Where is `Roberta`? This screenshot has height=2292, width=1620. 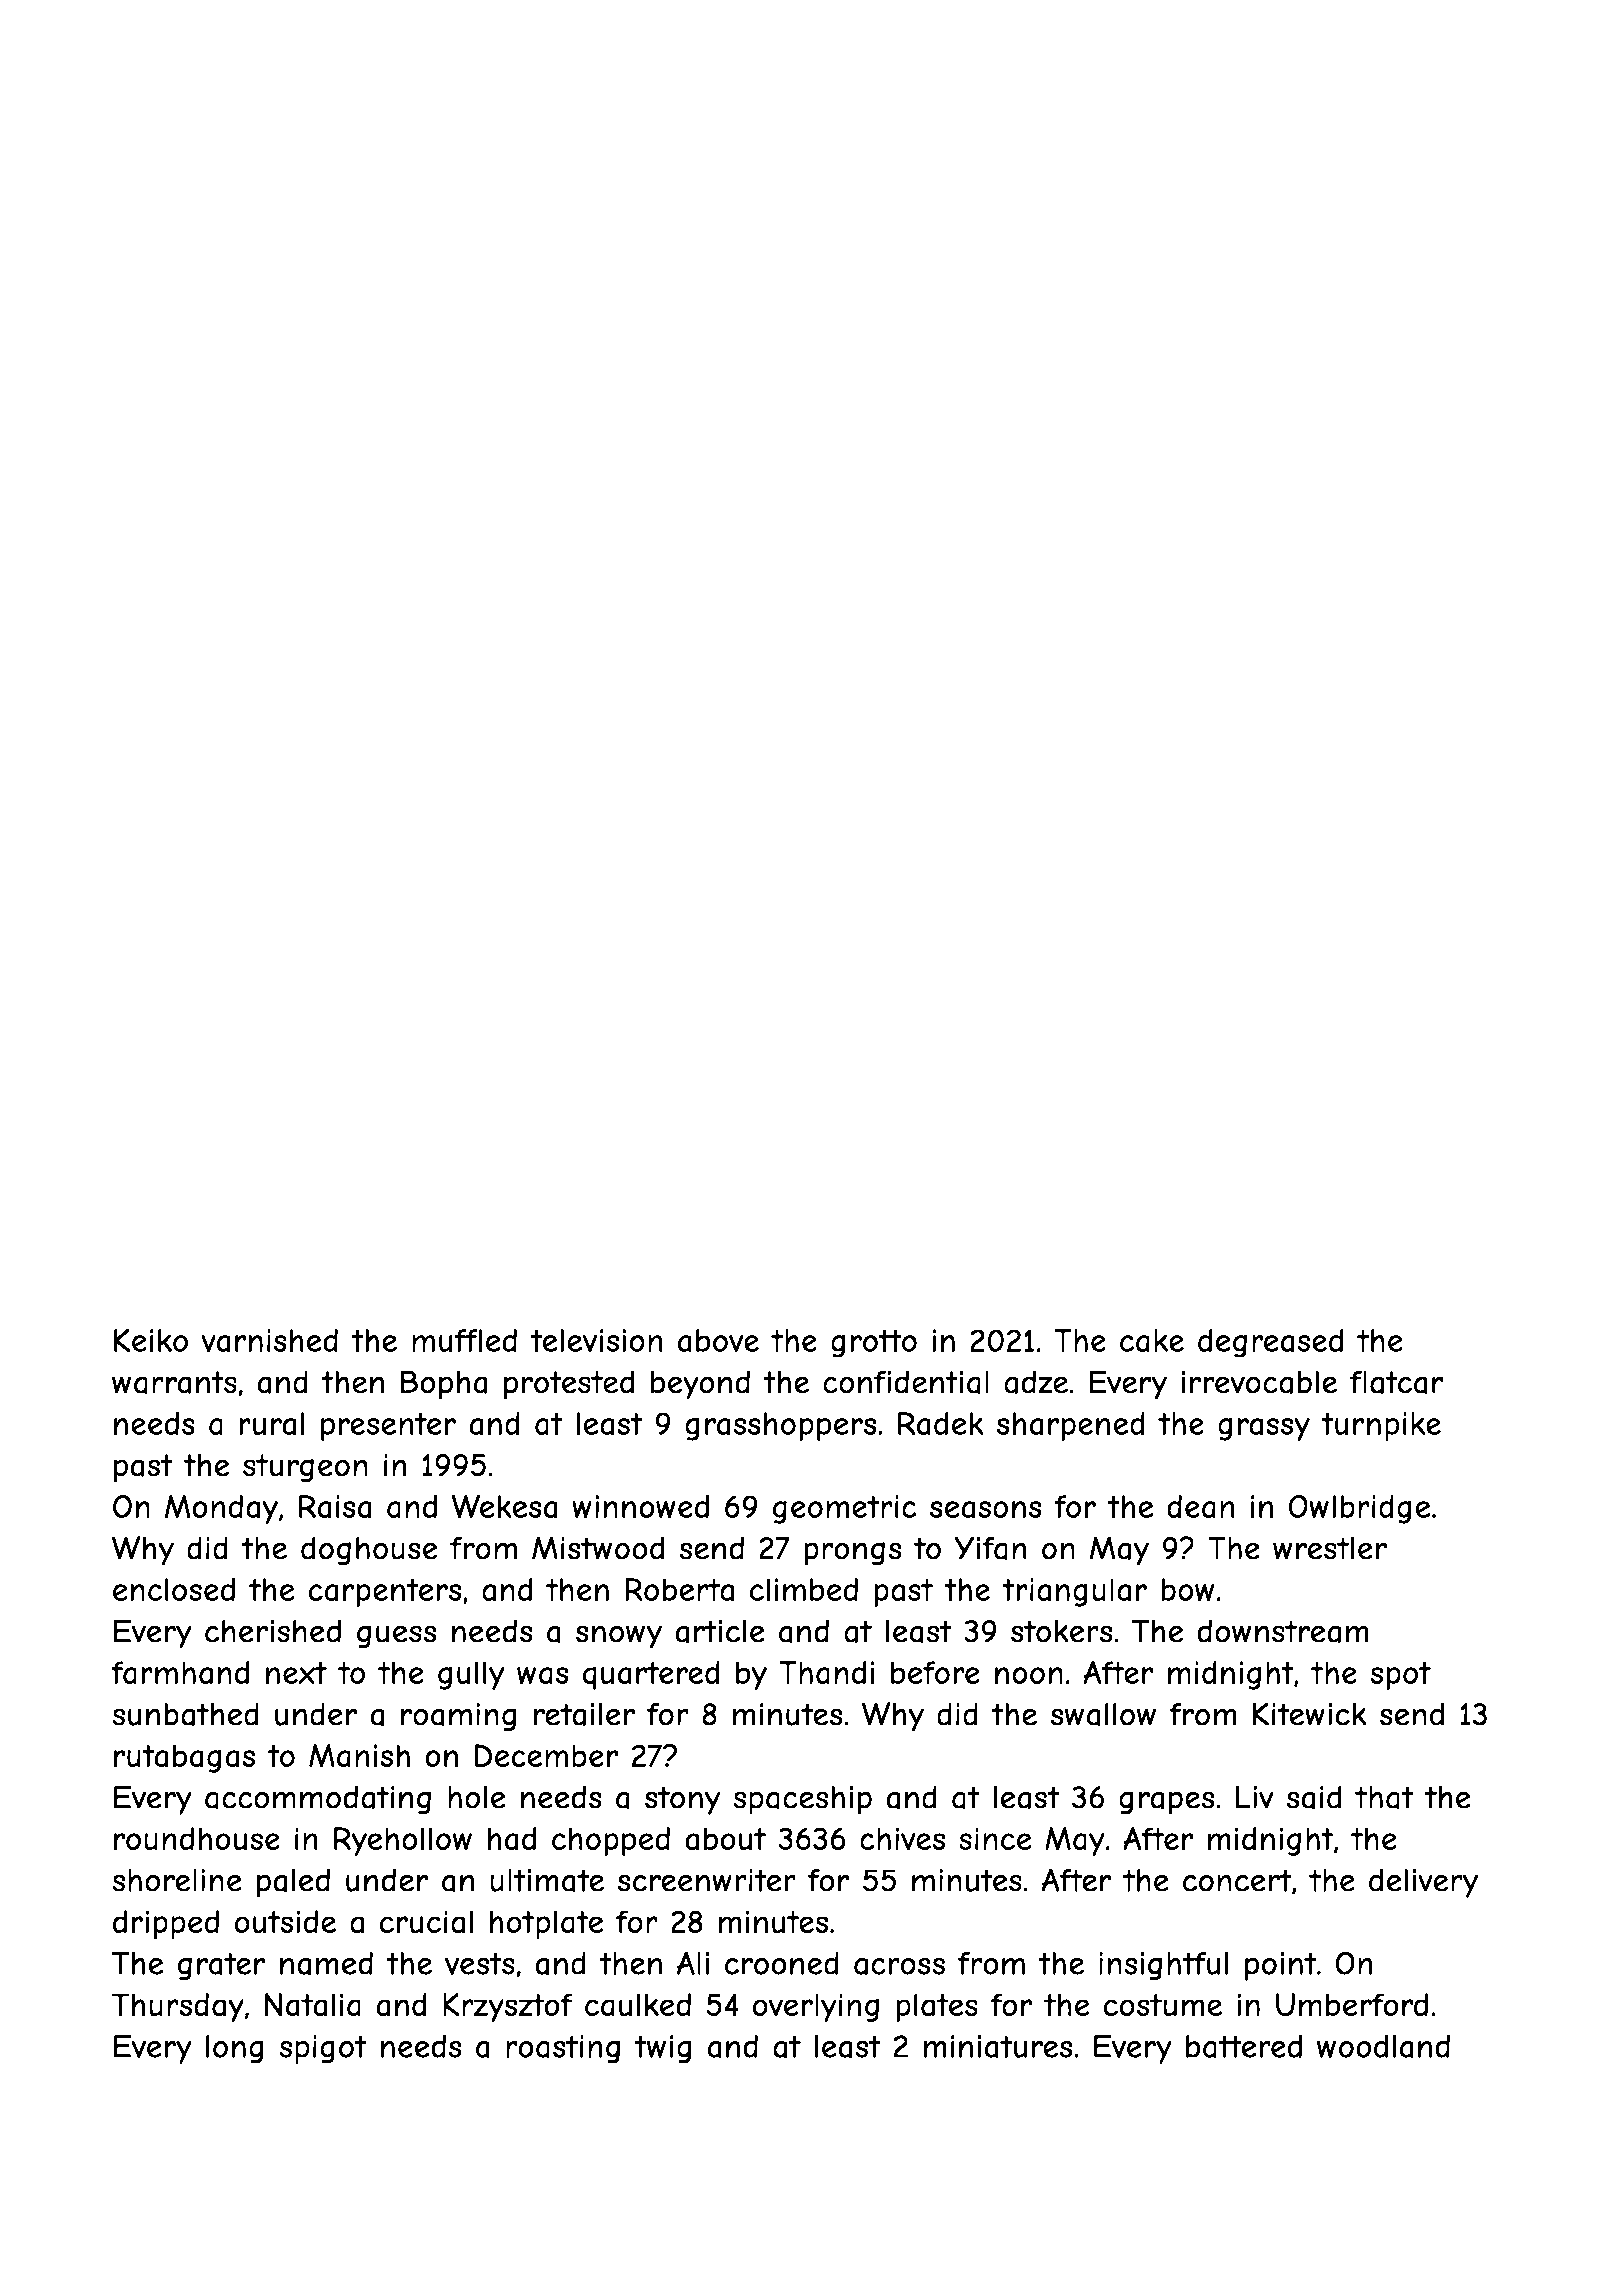
Roberta is located at coordinates (679, 1590).
